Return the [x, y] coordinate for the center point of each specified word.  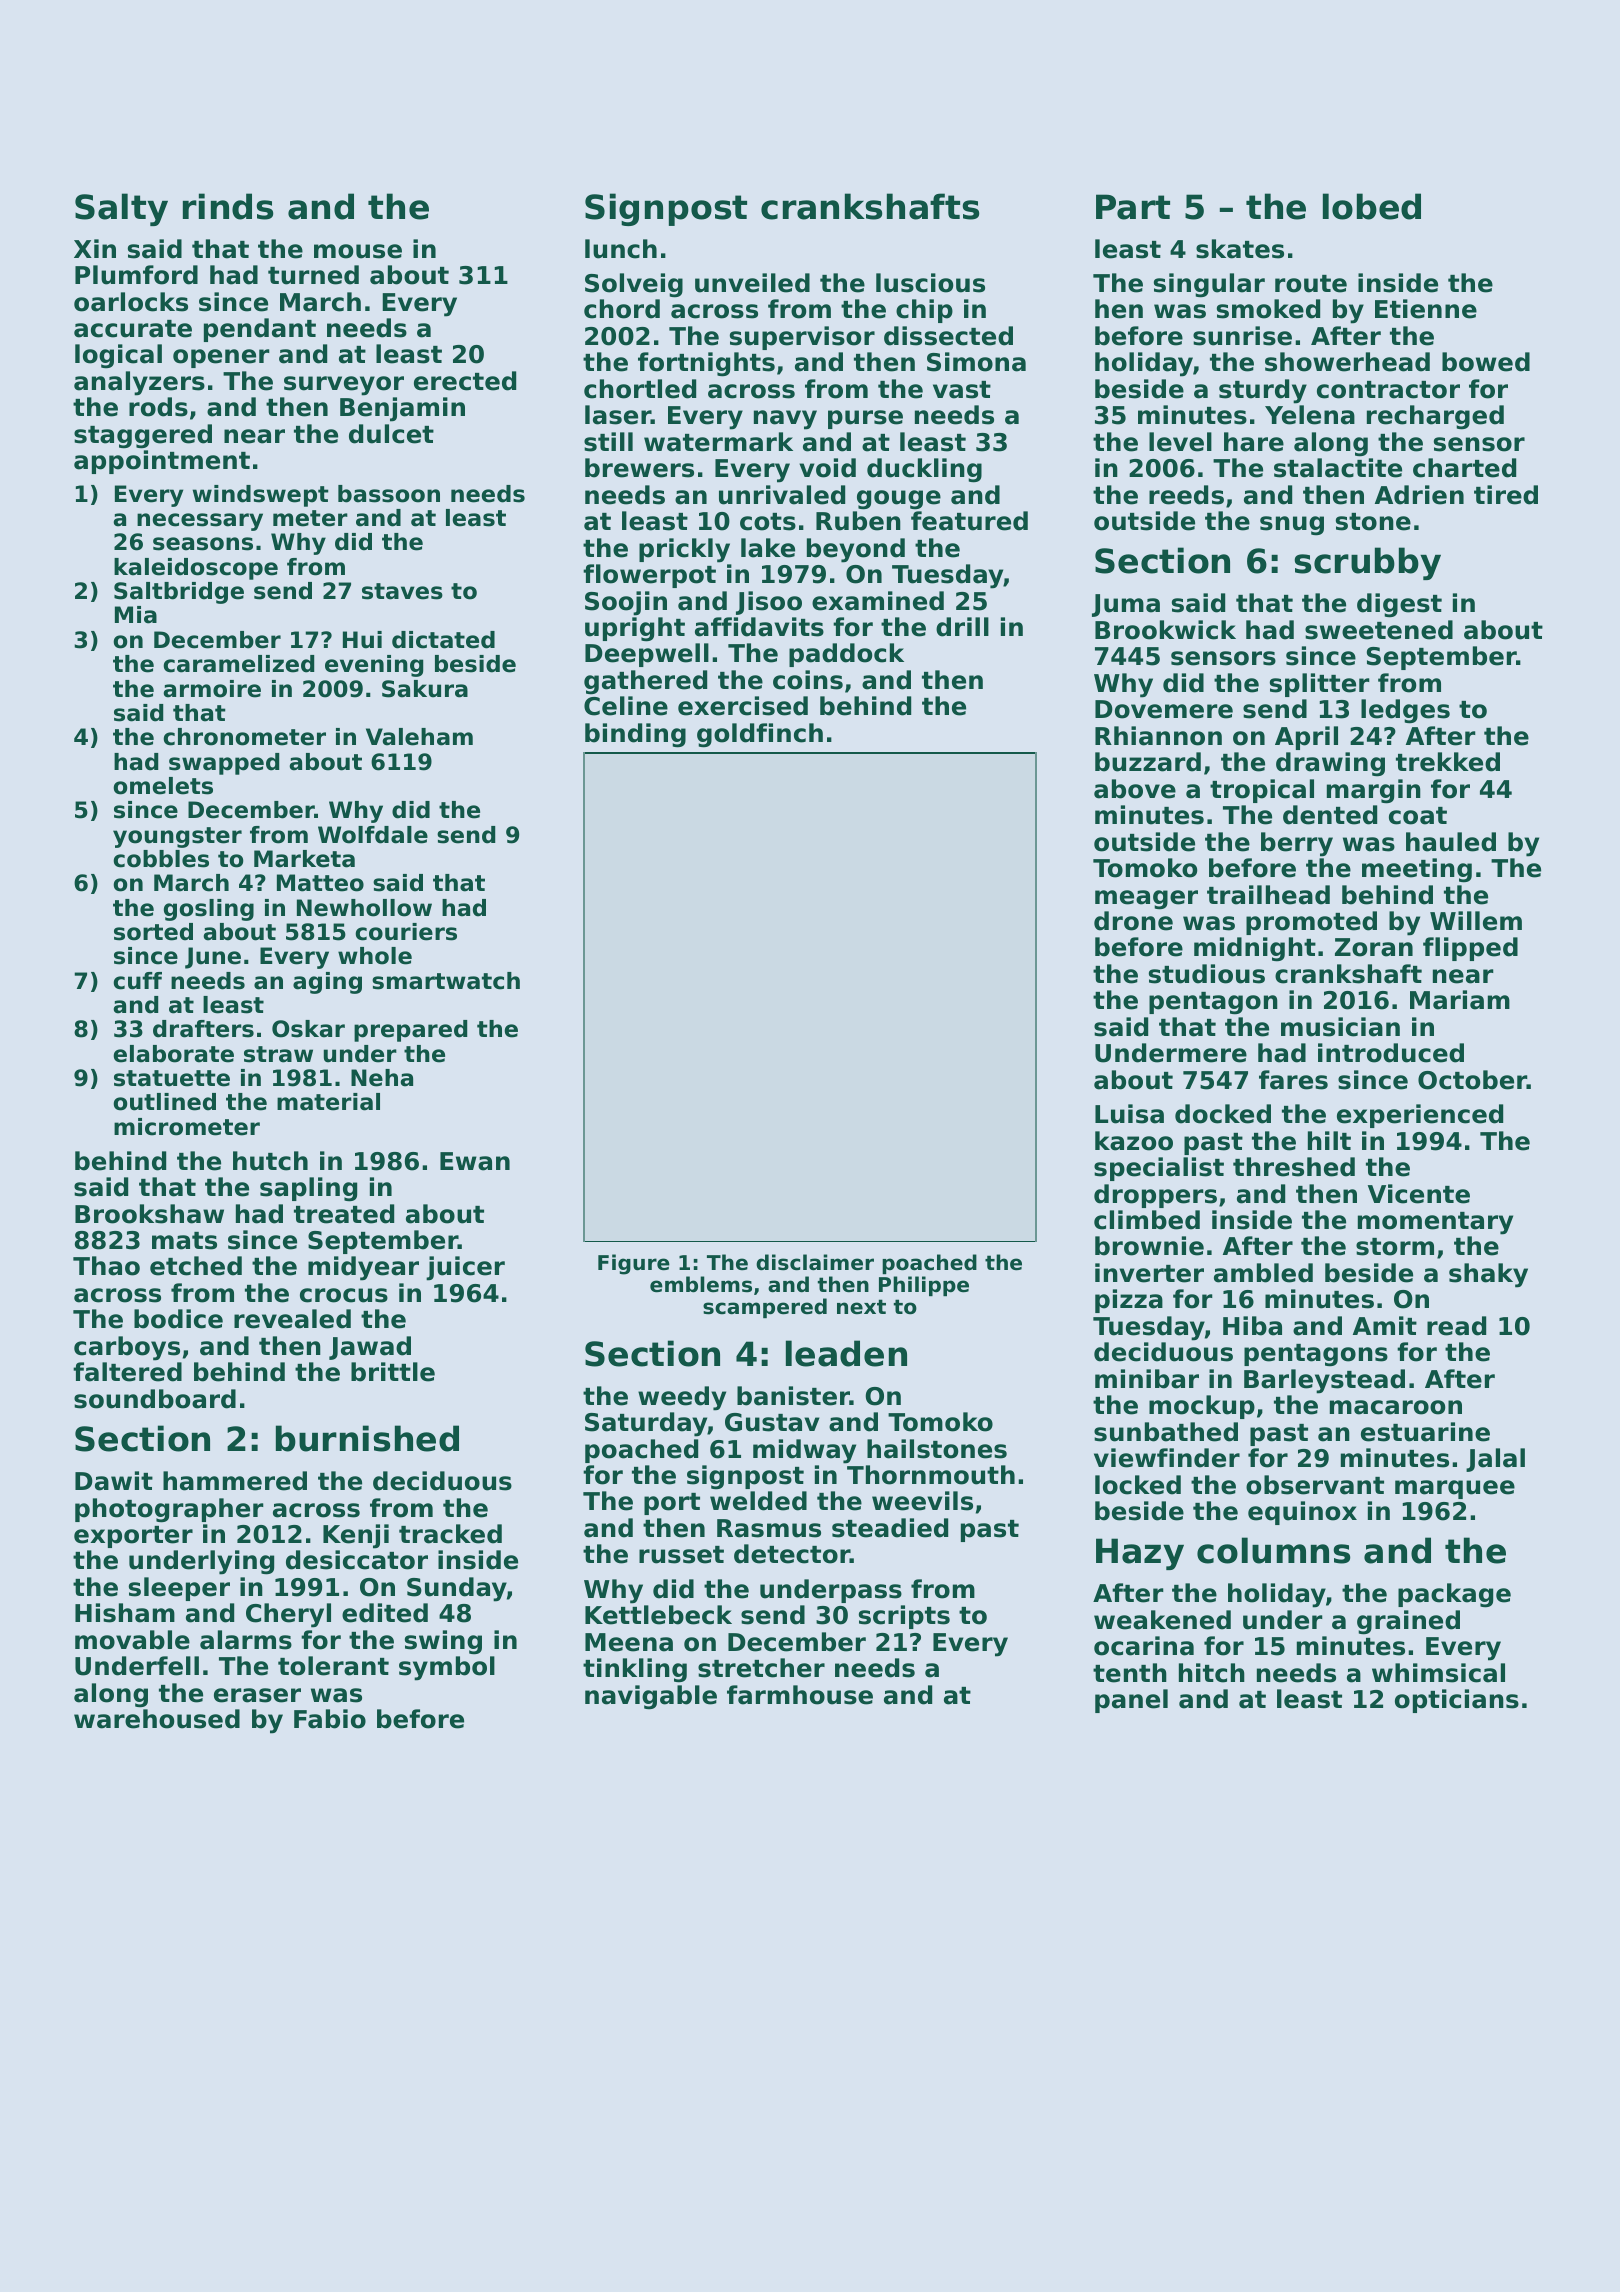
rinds [228, 206]
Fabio [330, 1719]
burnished [367, 1438]
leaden [846, 1353]
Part [1133, 207]
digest [1399, 605]
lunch [621, 249]
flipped [1470, 949]
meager [1146, 900]
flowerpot [649, 576]
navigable [651, 1697]
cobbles [161, 859]
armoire [212, 689]
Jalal [1495, 1460]
